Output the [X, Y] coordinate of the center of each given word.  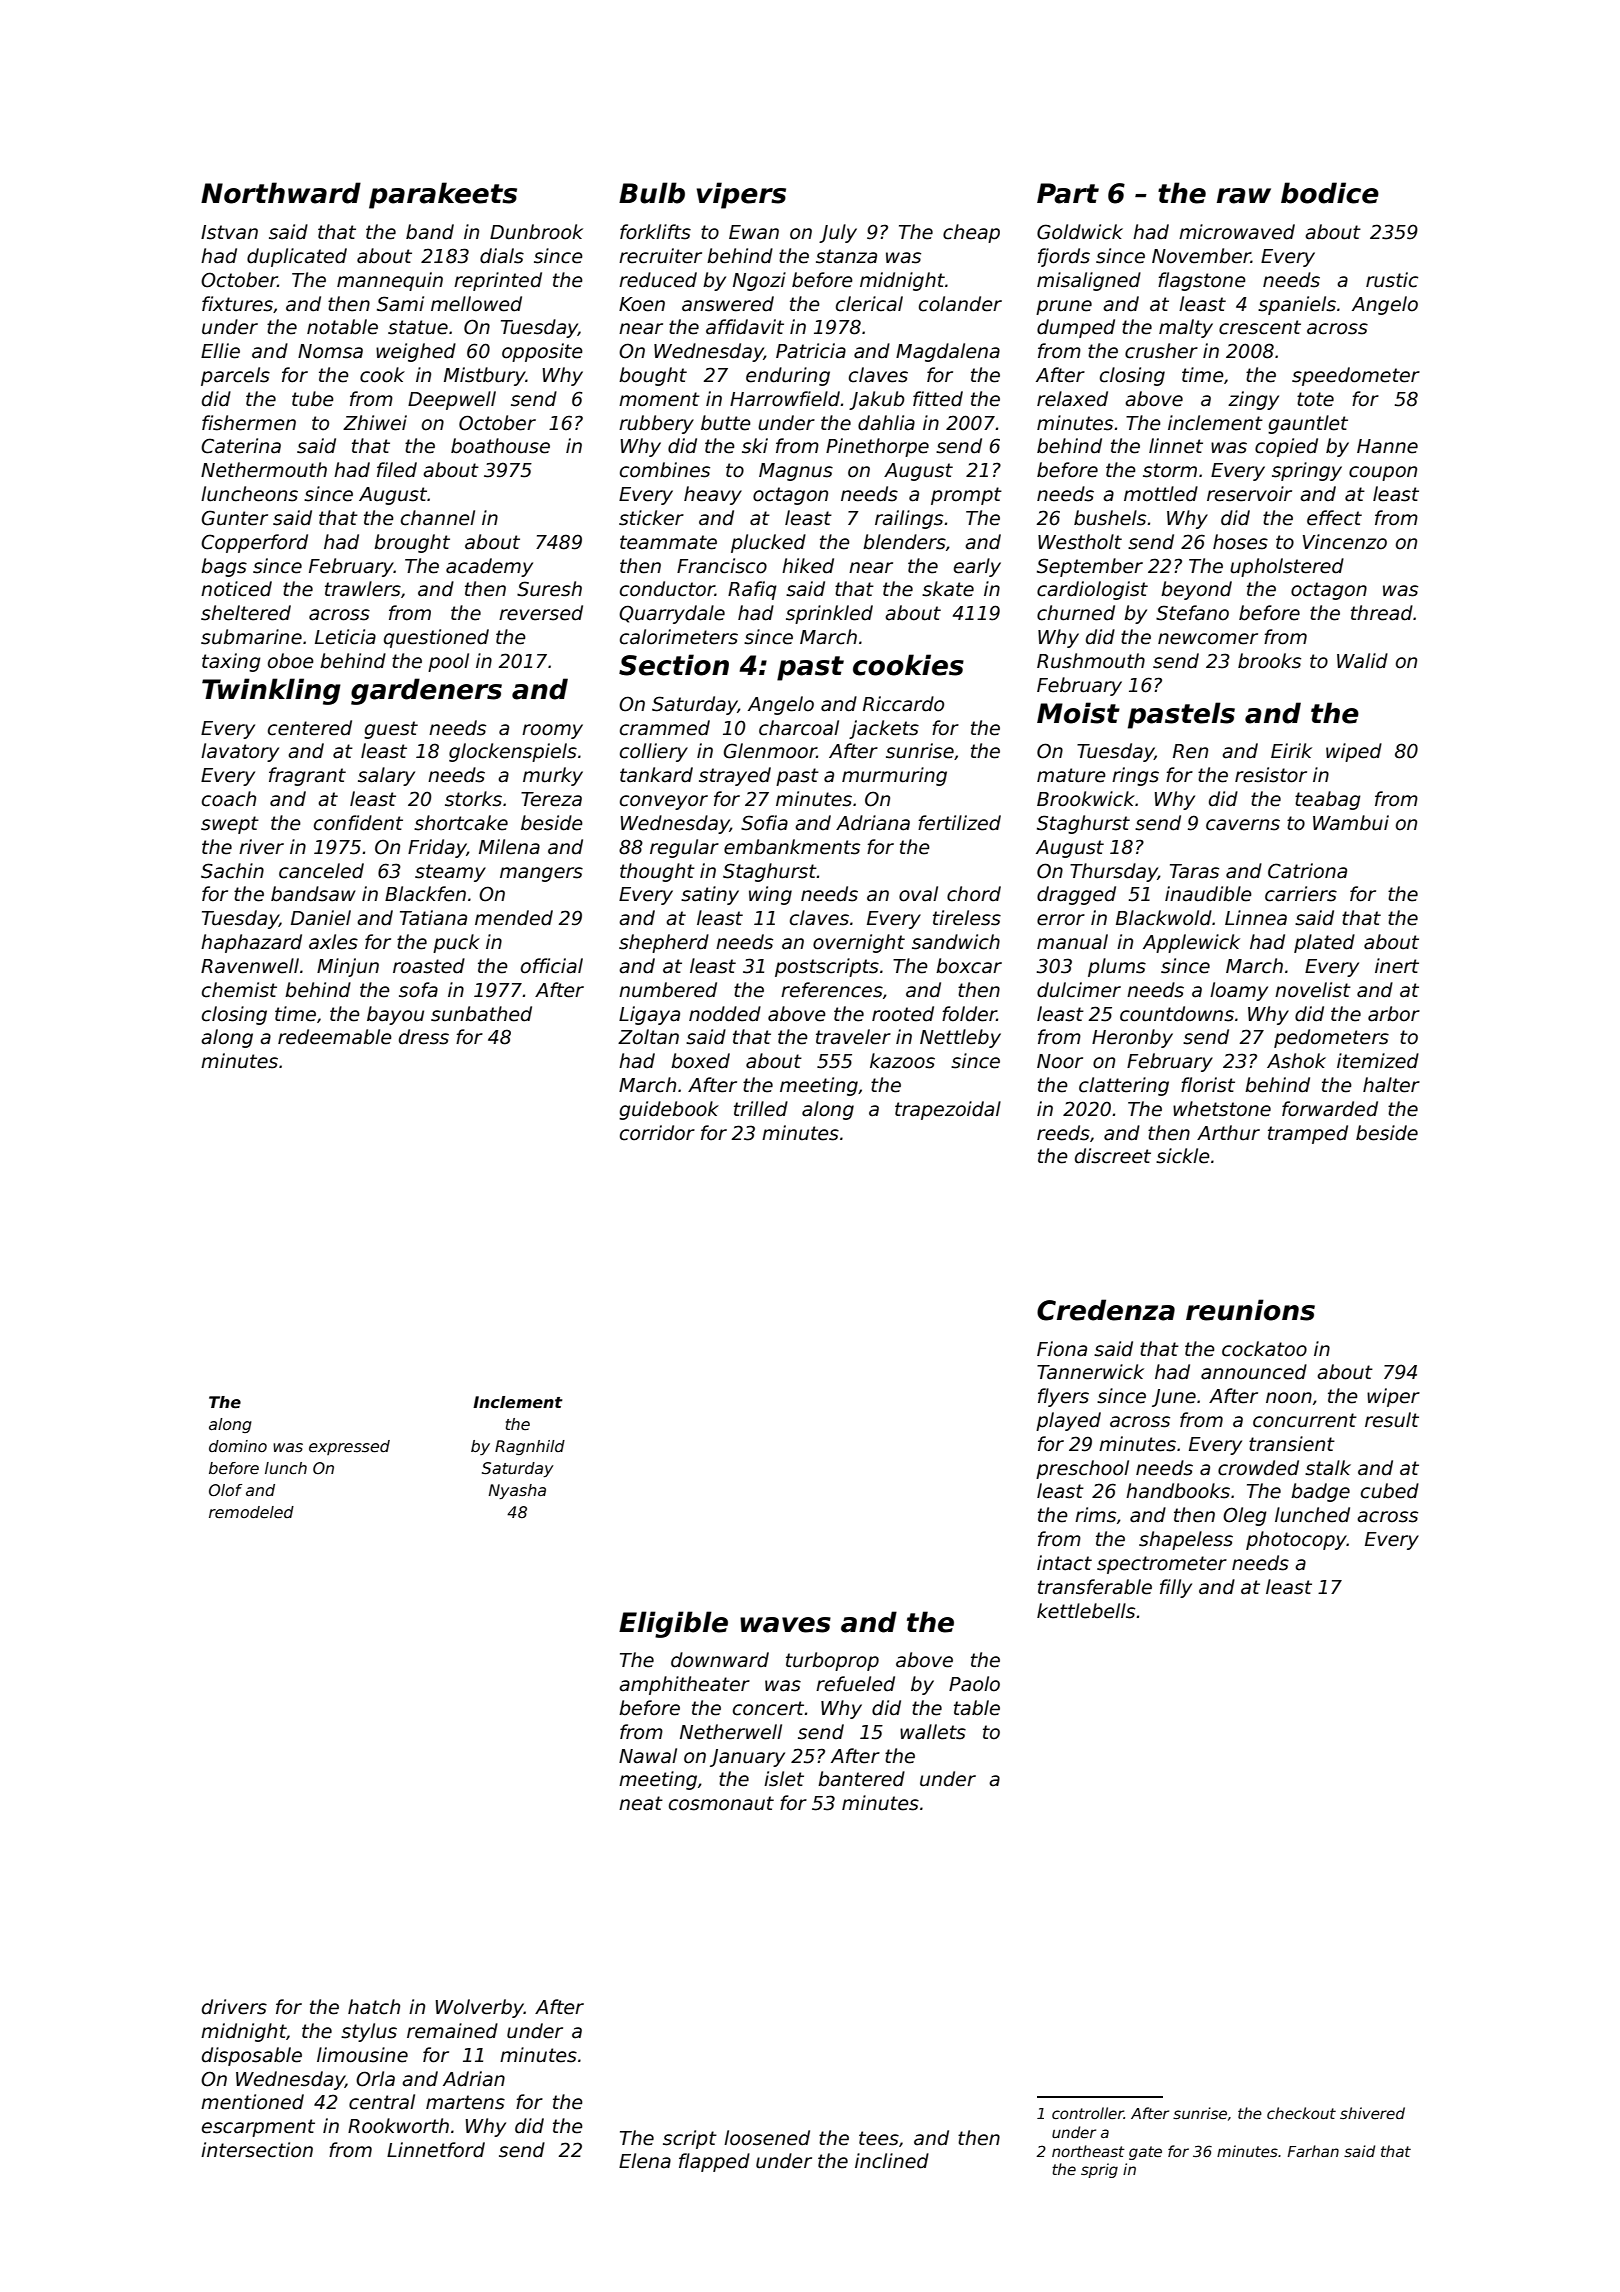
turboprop [832, 1661]
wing [770, 895]
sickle [1183, 1156]
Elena [645, 2161]
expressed [349, 1447]
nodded [725, 1014]
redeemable [335, 1037]
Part [1068, 193]
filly [1176, 1588]
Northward [281, 193]
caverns [1243, 825]
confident [358, 823]
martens [465, 2102]
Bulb [652, 193]
